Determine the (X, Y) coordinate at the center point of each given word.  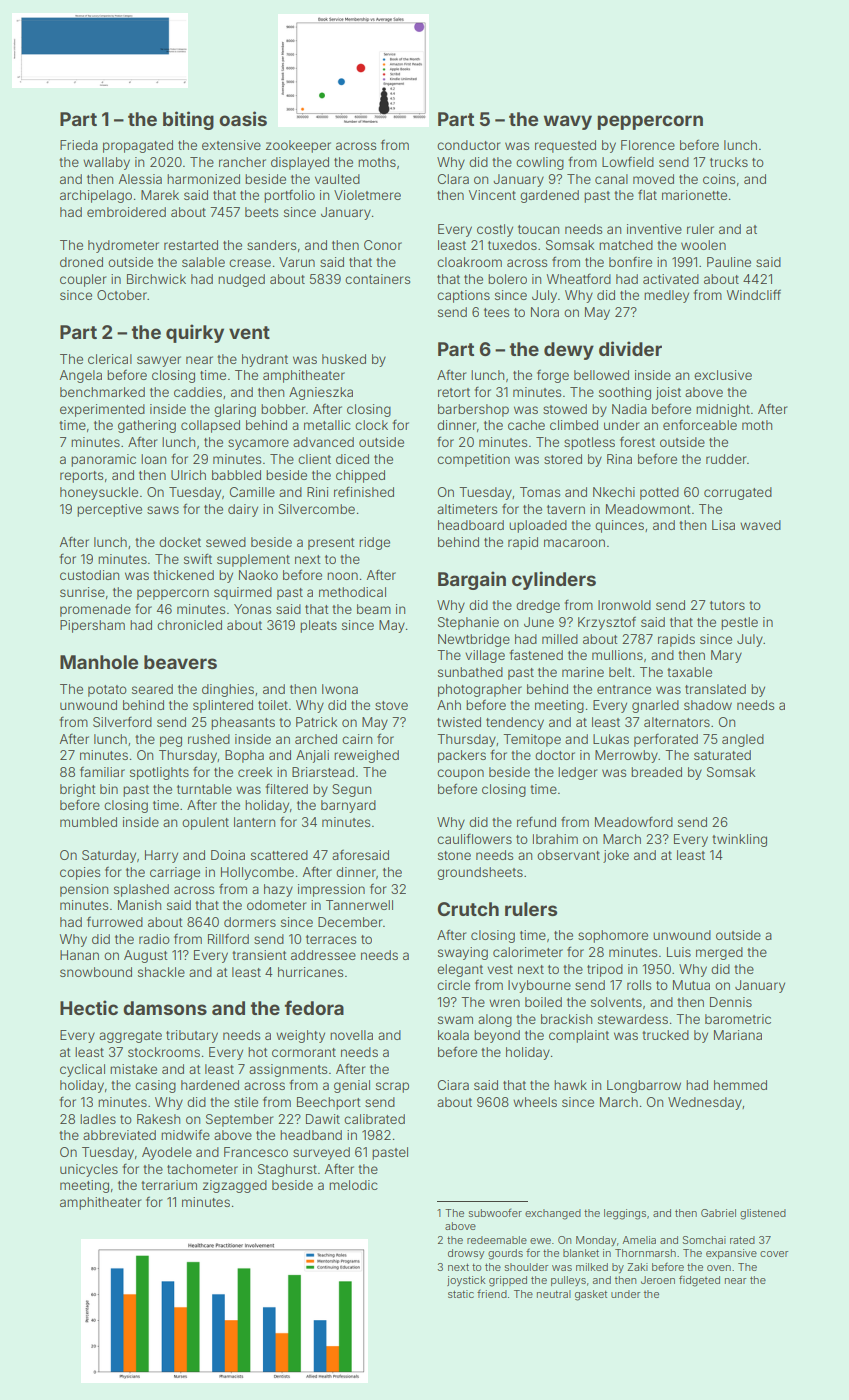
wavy (567, 122)
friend (492, 1293)
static (461, 1294)
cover (774, 1254)
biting (188, 120)
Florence (648, 145)
